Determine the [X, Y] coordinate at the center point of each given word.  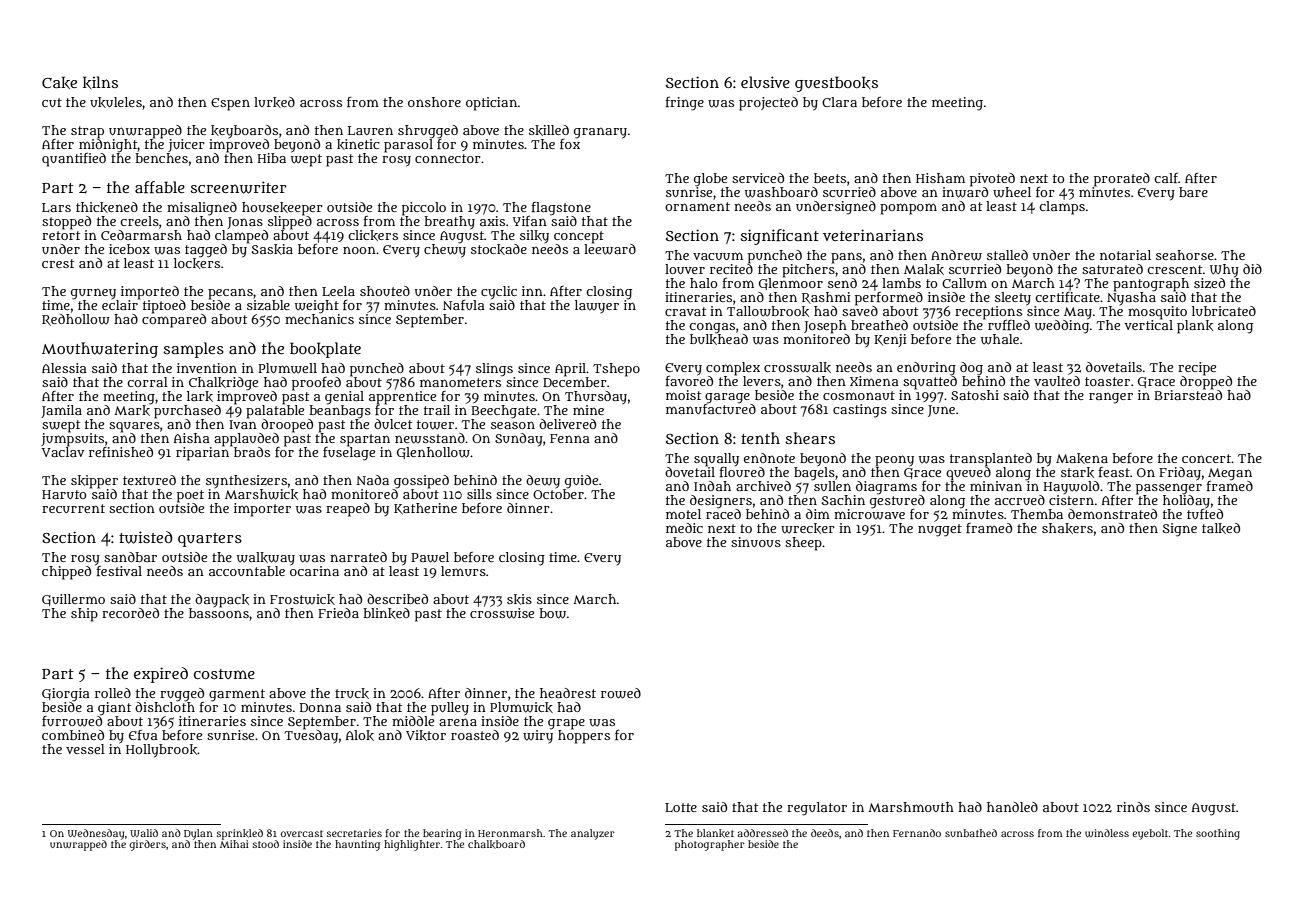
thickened [107, 207]
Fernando [917, 833]
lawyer [597, 306]
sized [1209, 283]
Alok [360, 735]
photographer [710, 845]
